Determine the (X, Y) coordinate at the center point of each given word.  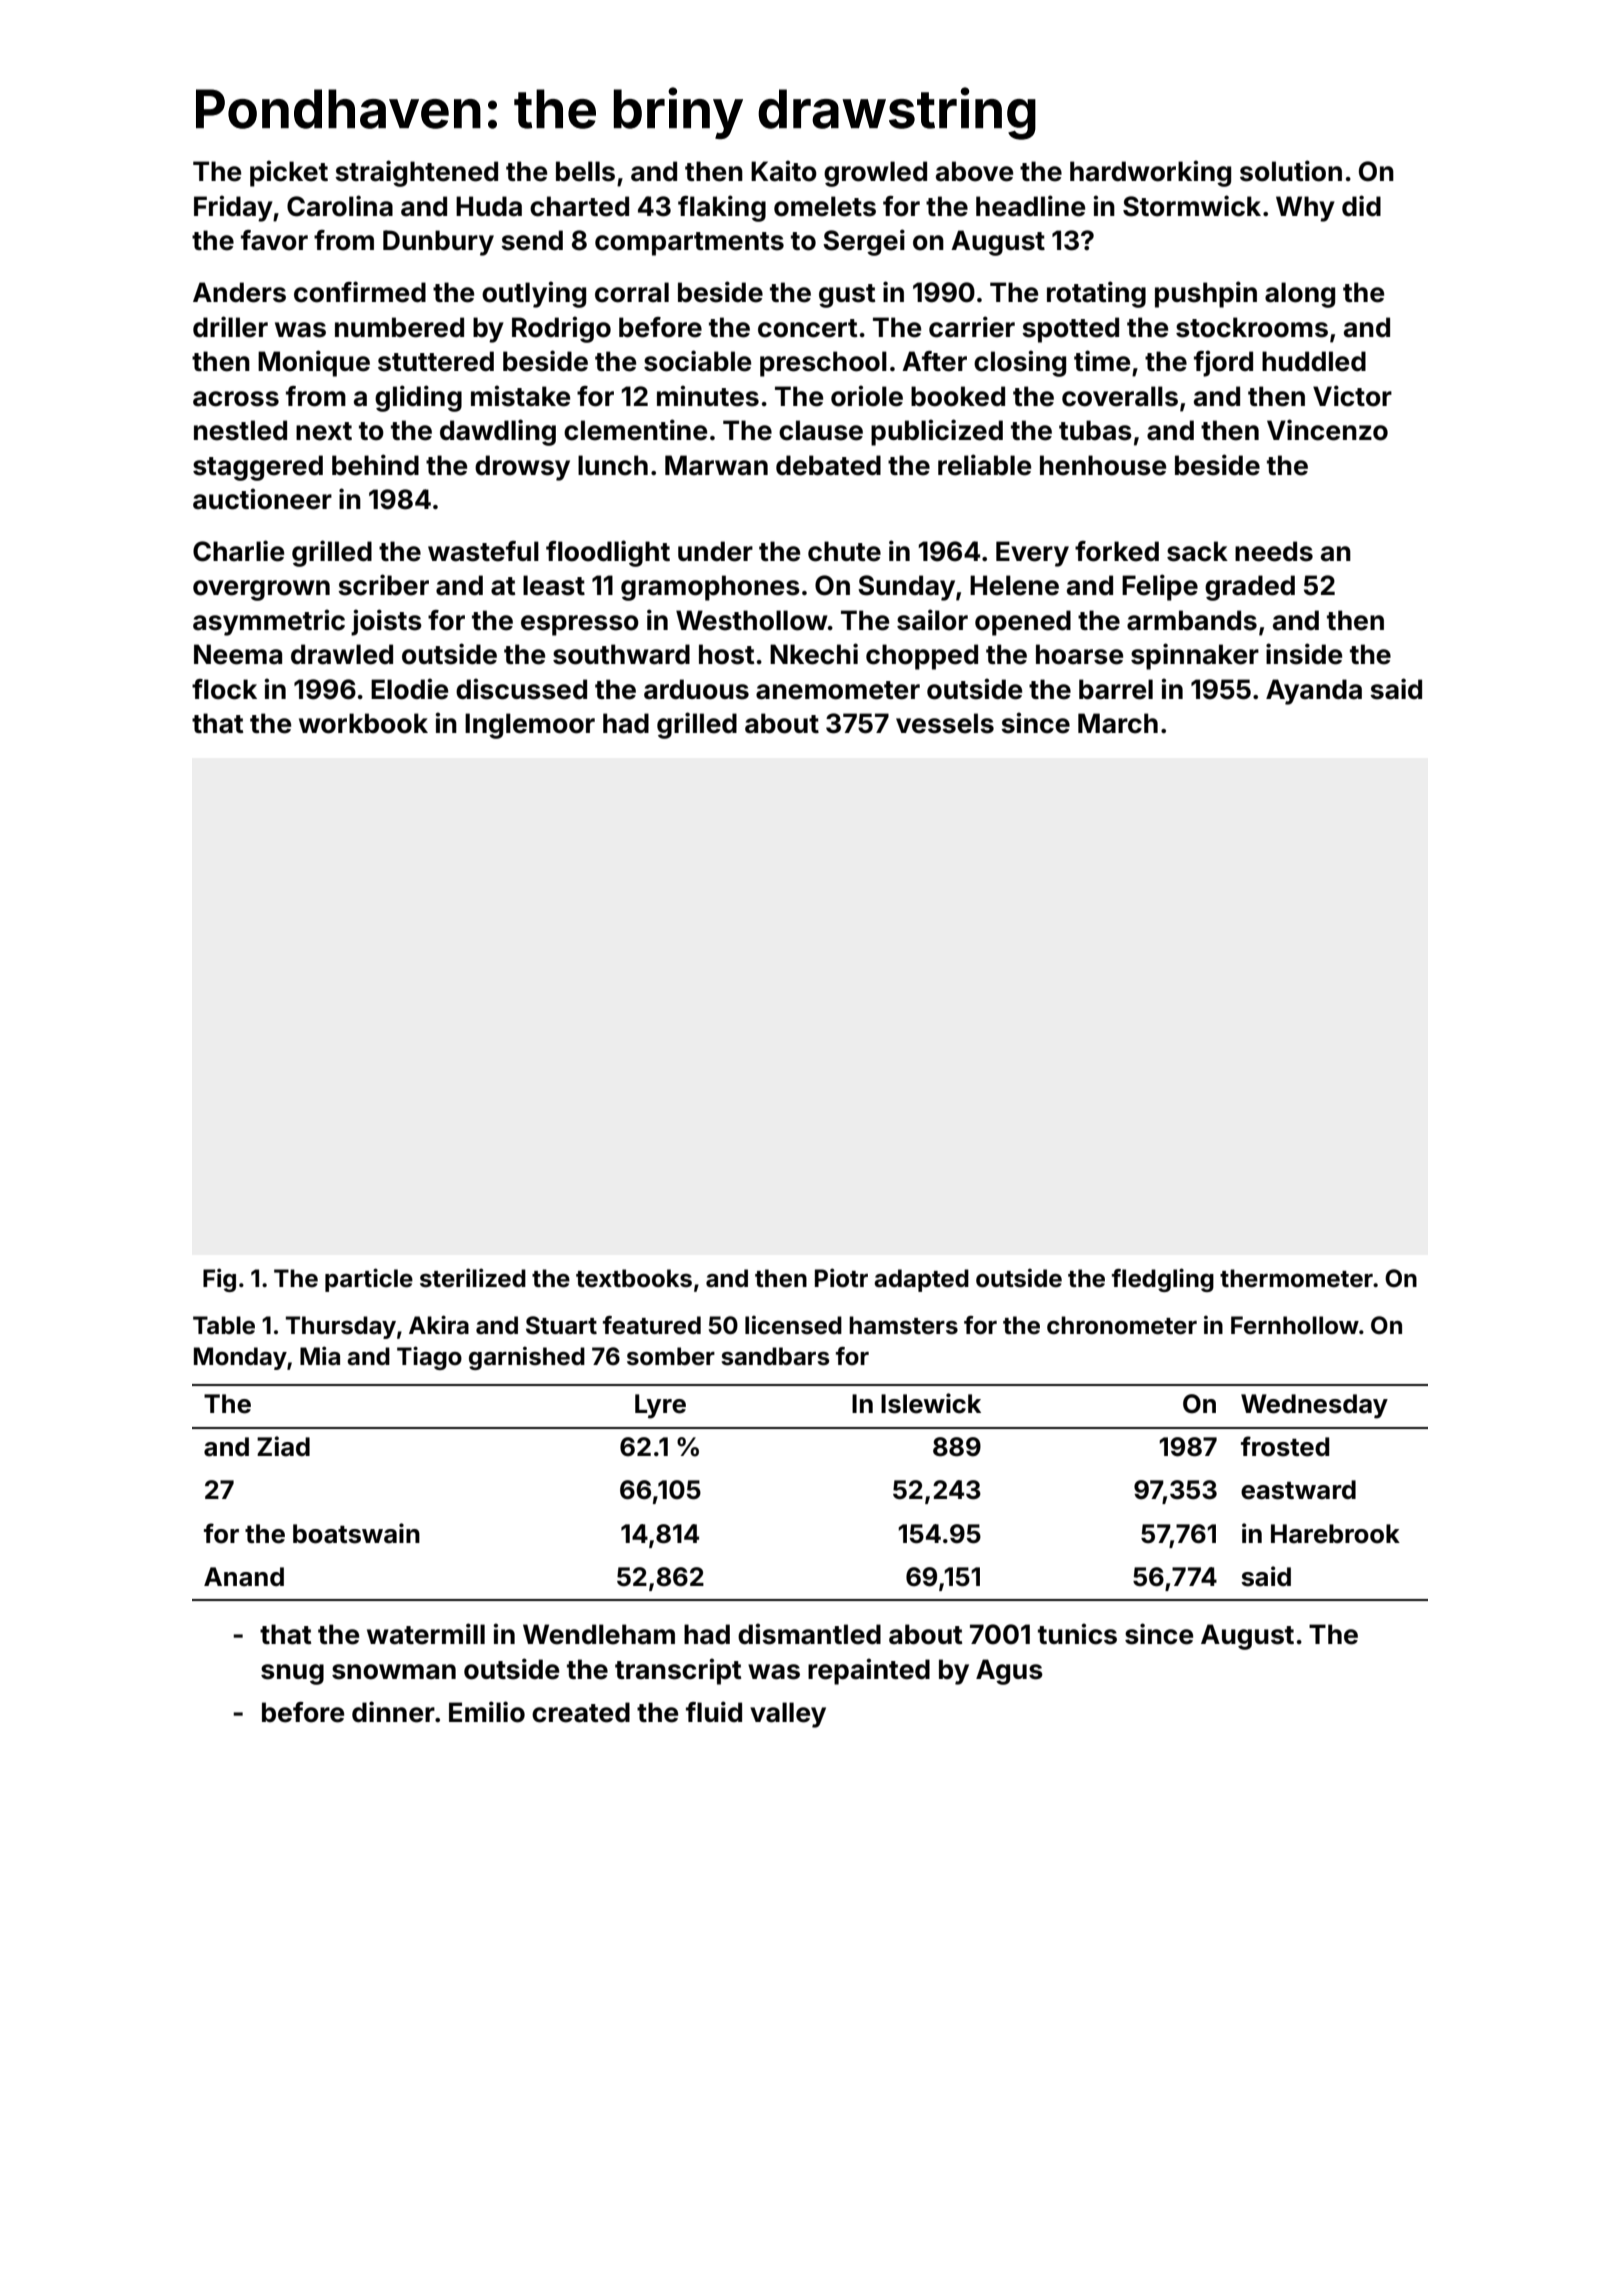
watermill (426, 1634)
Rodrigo (561, 329)
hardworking (1150, 173)
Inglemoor (530, 726)
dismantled (809, 1634)
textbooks (634, 1278)
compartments (689, 244)
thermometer (1296, 1278)
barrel (1116, 689)
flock (224, 689)
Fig (219, 1280)
